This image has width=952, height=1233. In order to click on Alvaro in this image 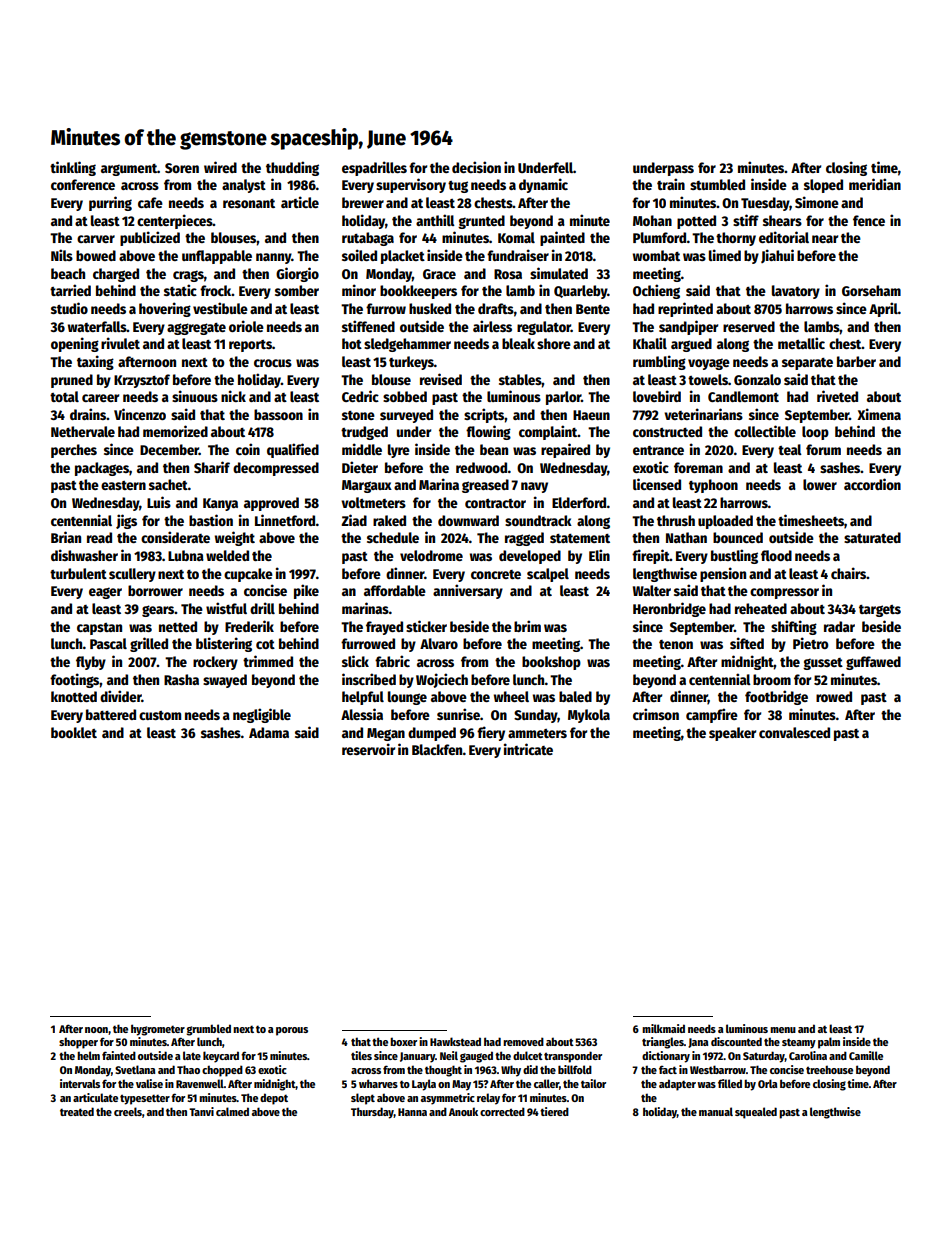, I will do `click(439, 643)`.
